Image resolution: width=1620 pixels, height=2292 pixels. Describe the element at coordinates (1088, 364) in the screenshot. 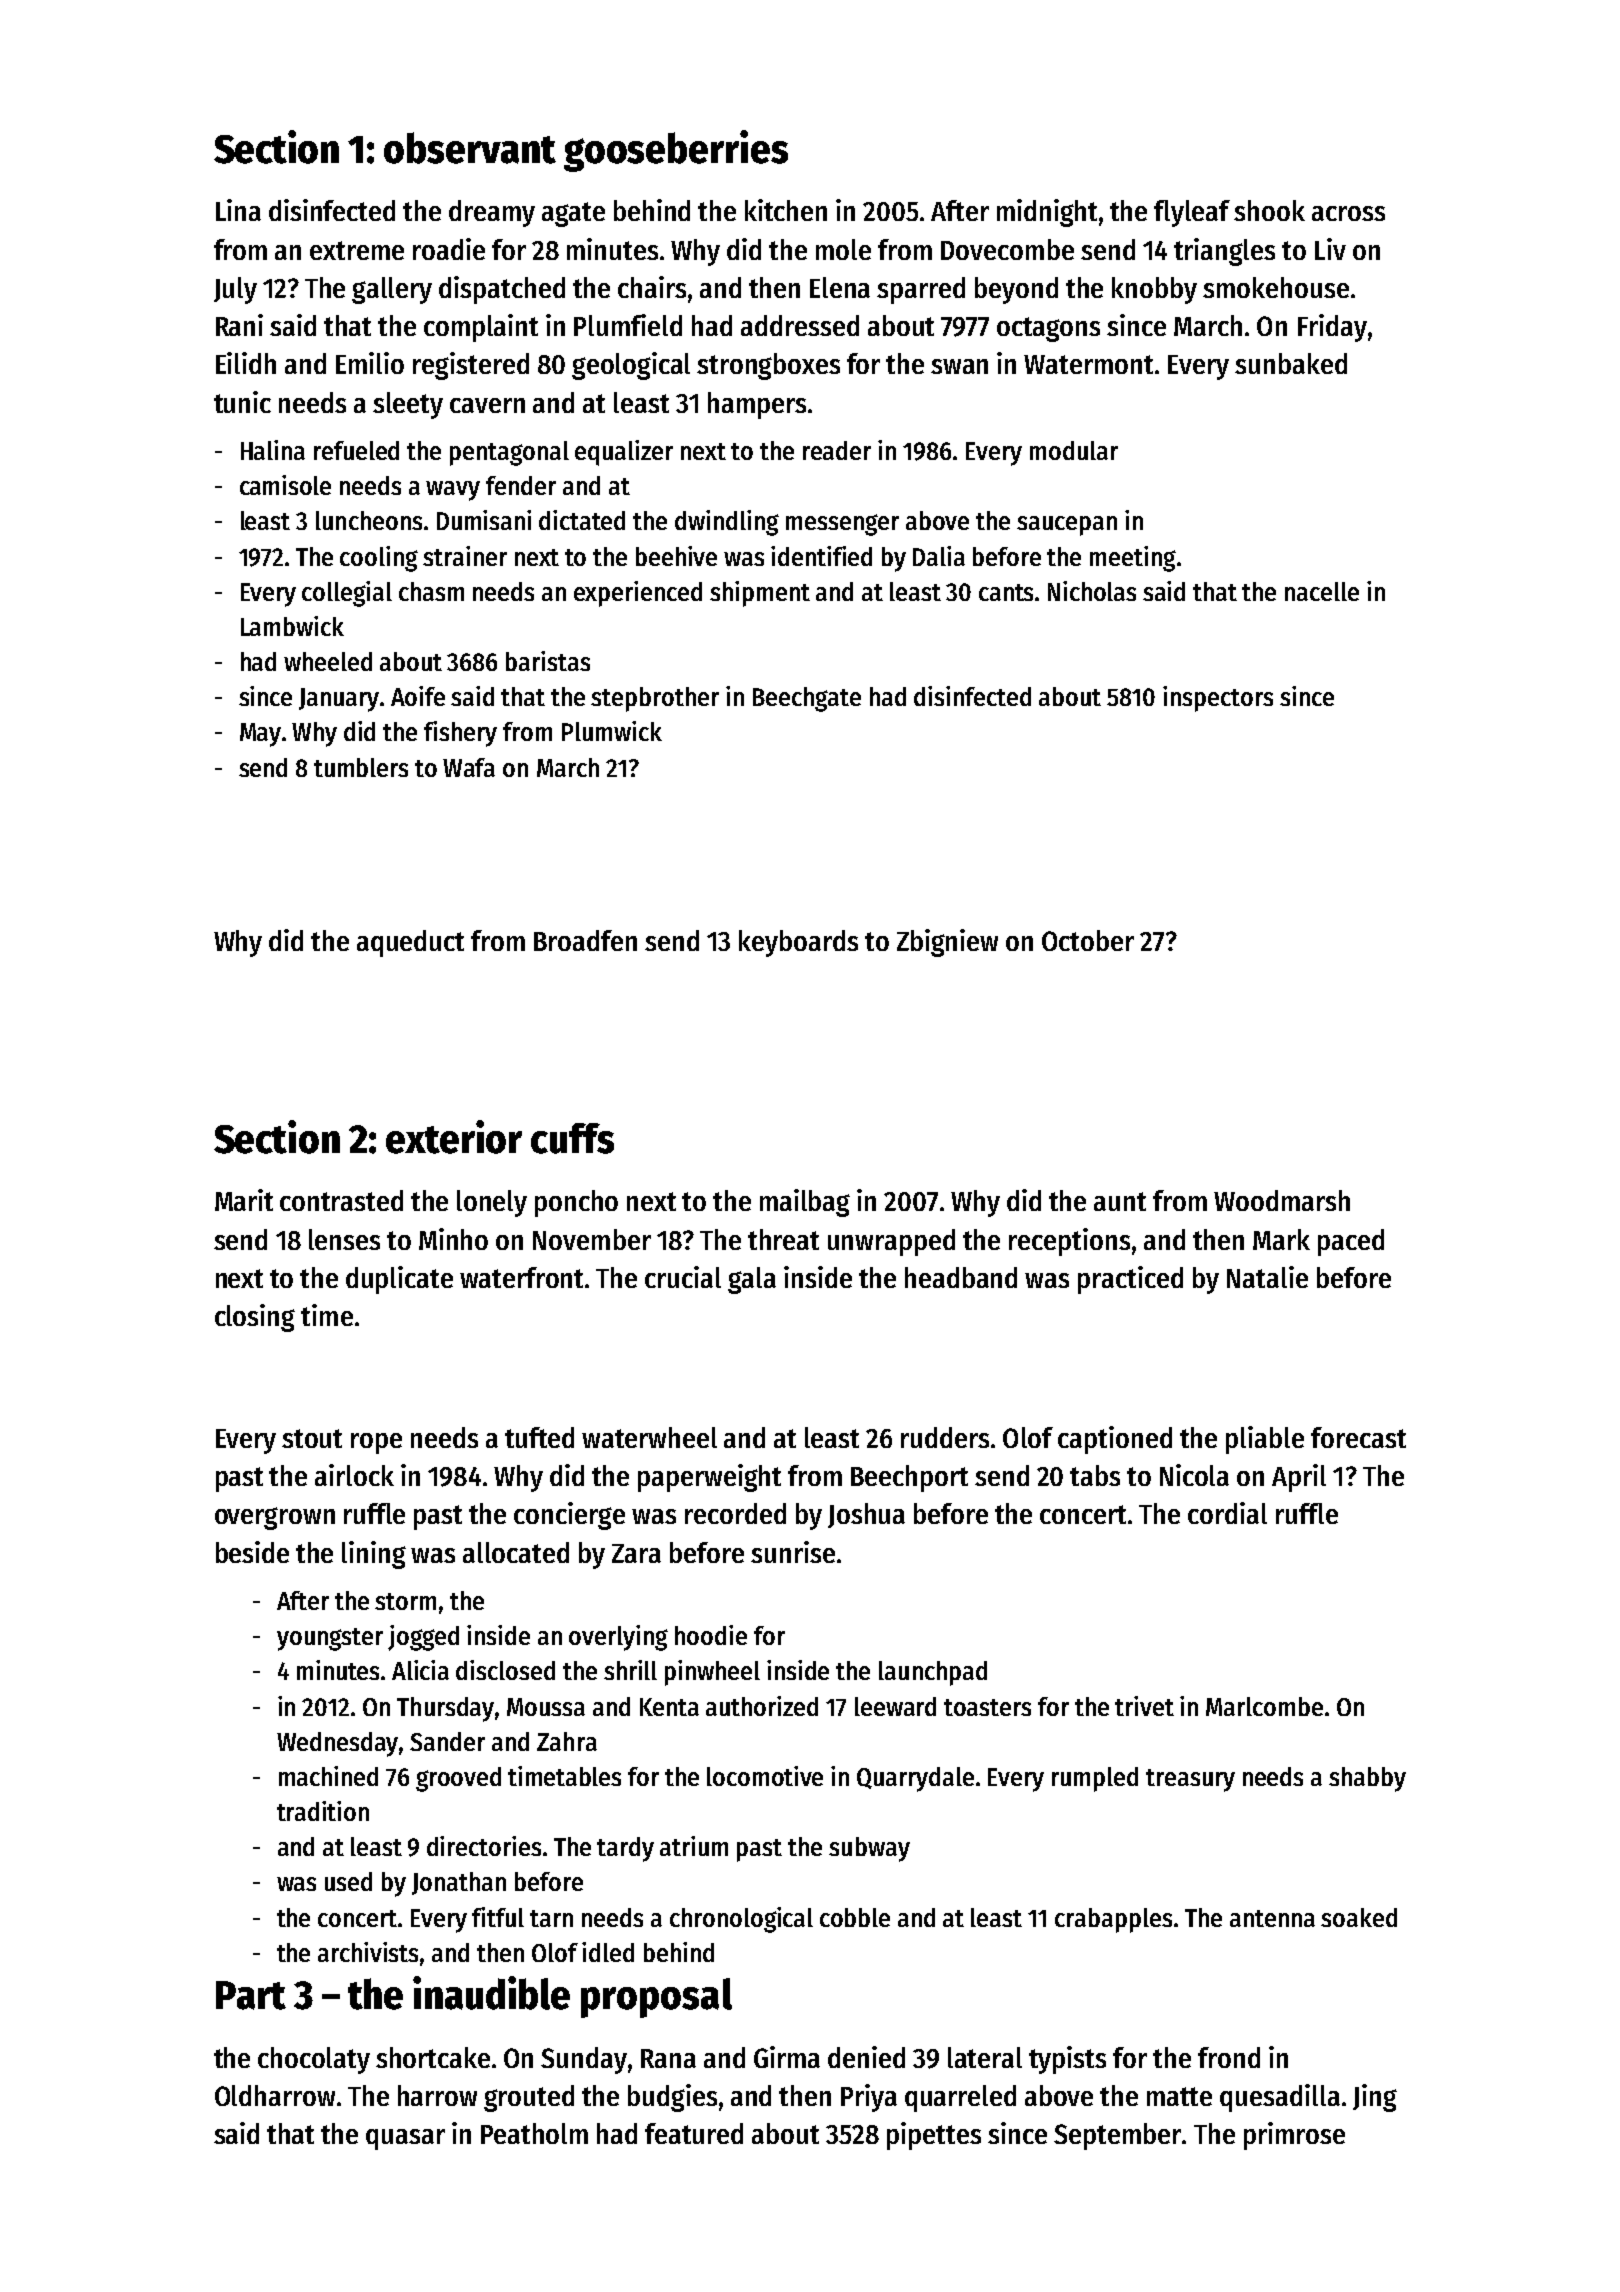

I see `Watermont` at that location.
